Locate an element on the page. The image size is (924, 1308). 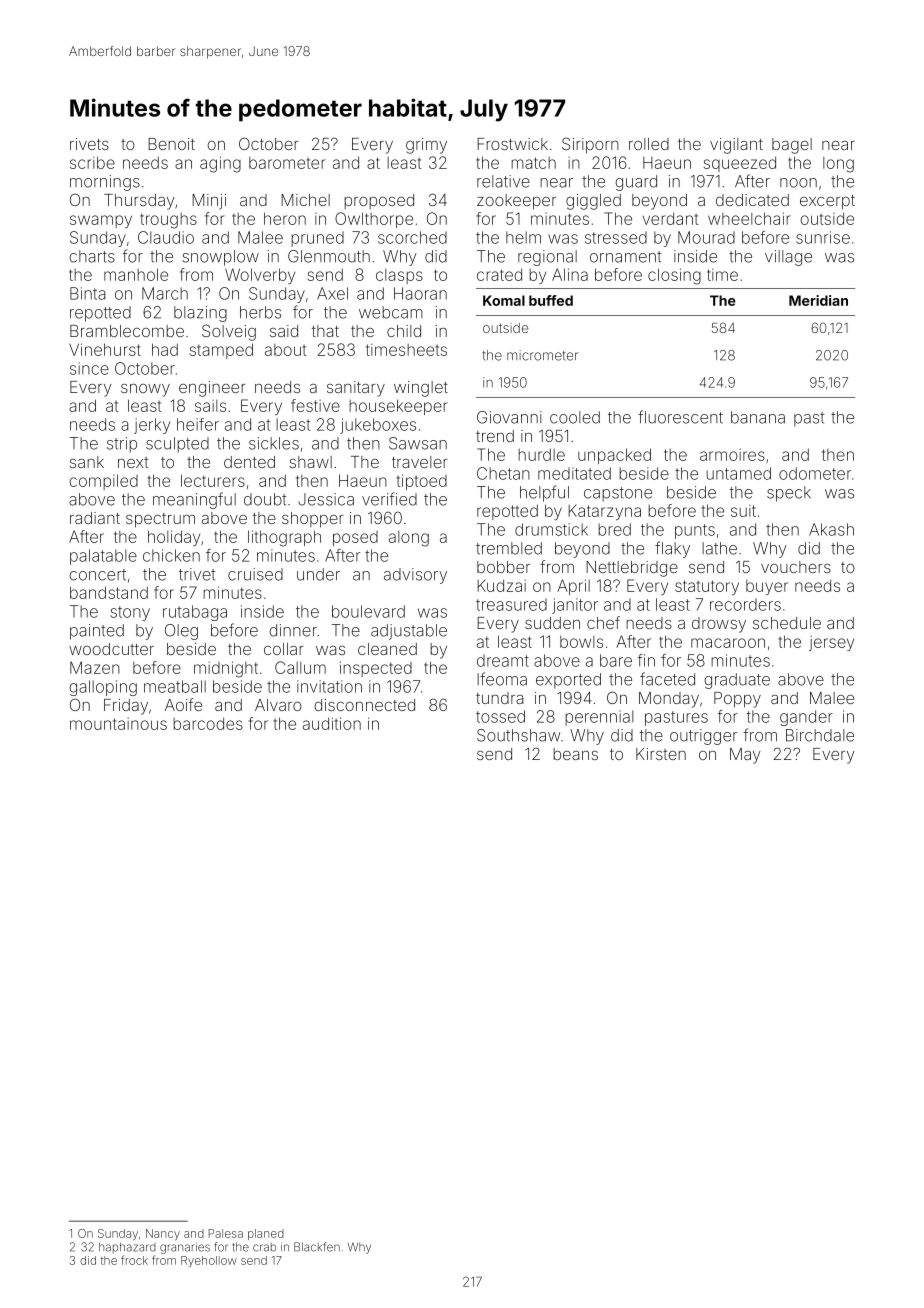
dedicated is located at coordinates (752, 200).
